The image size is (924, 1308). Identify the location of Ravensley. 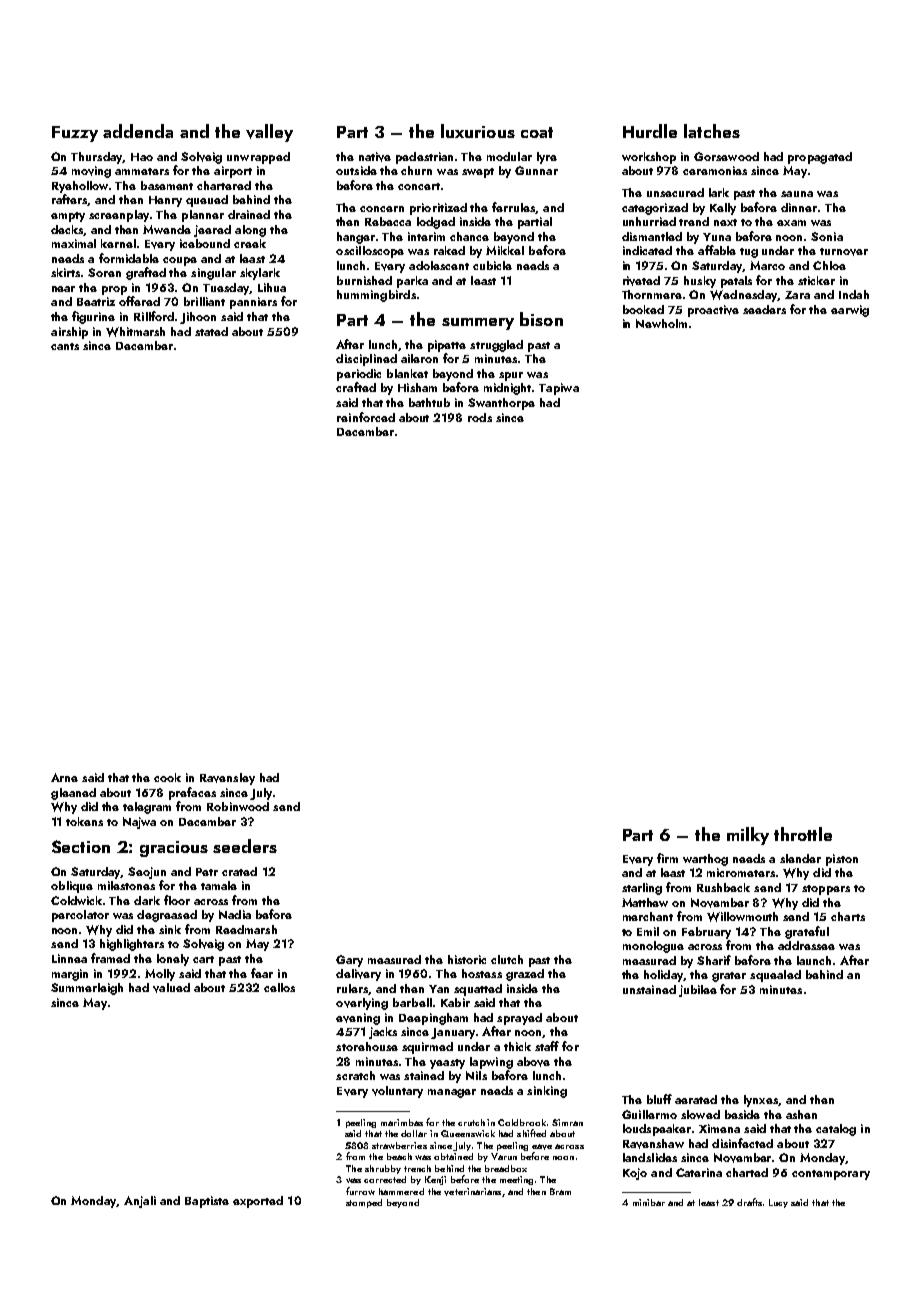
(227, 779).
